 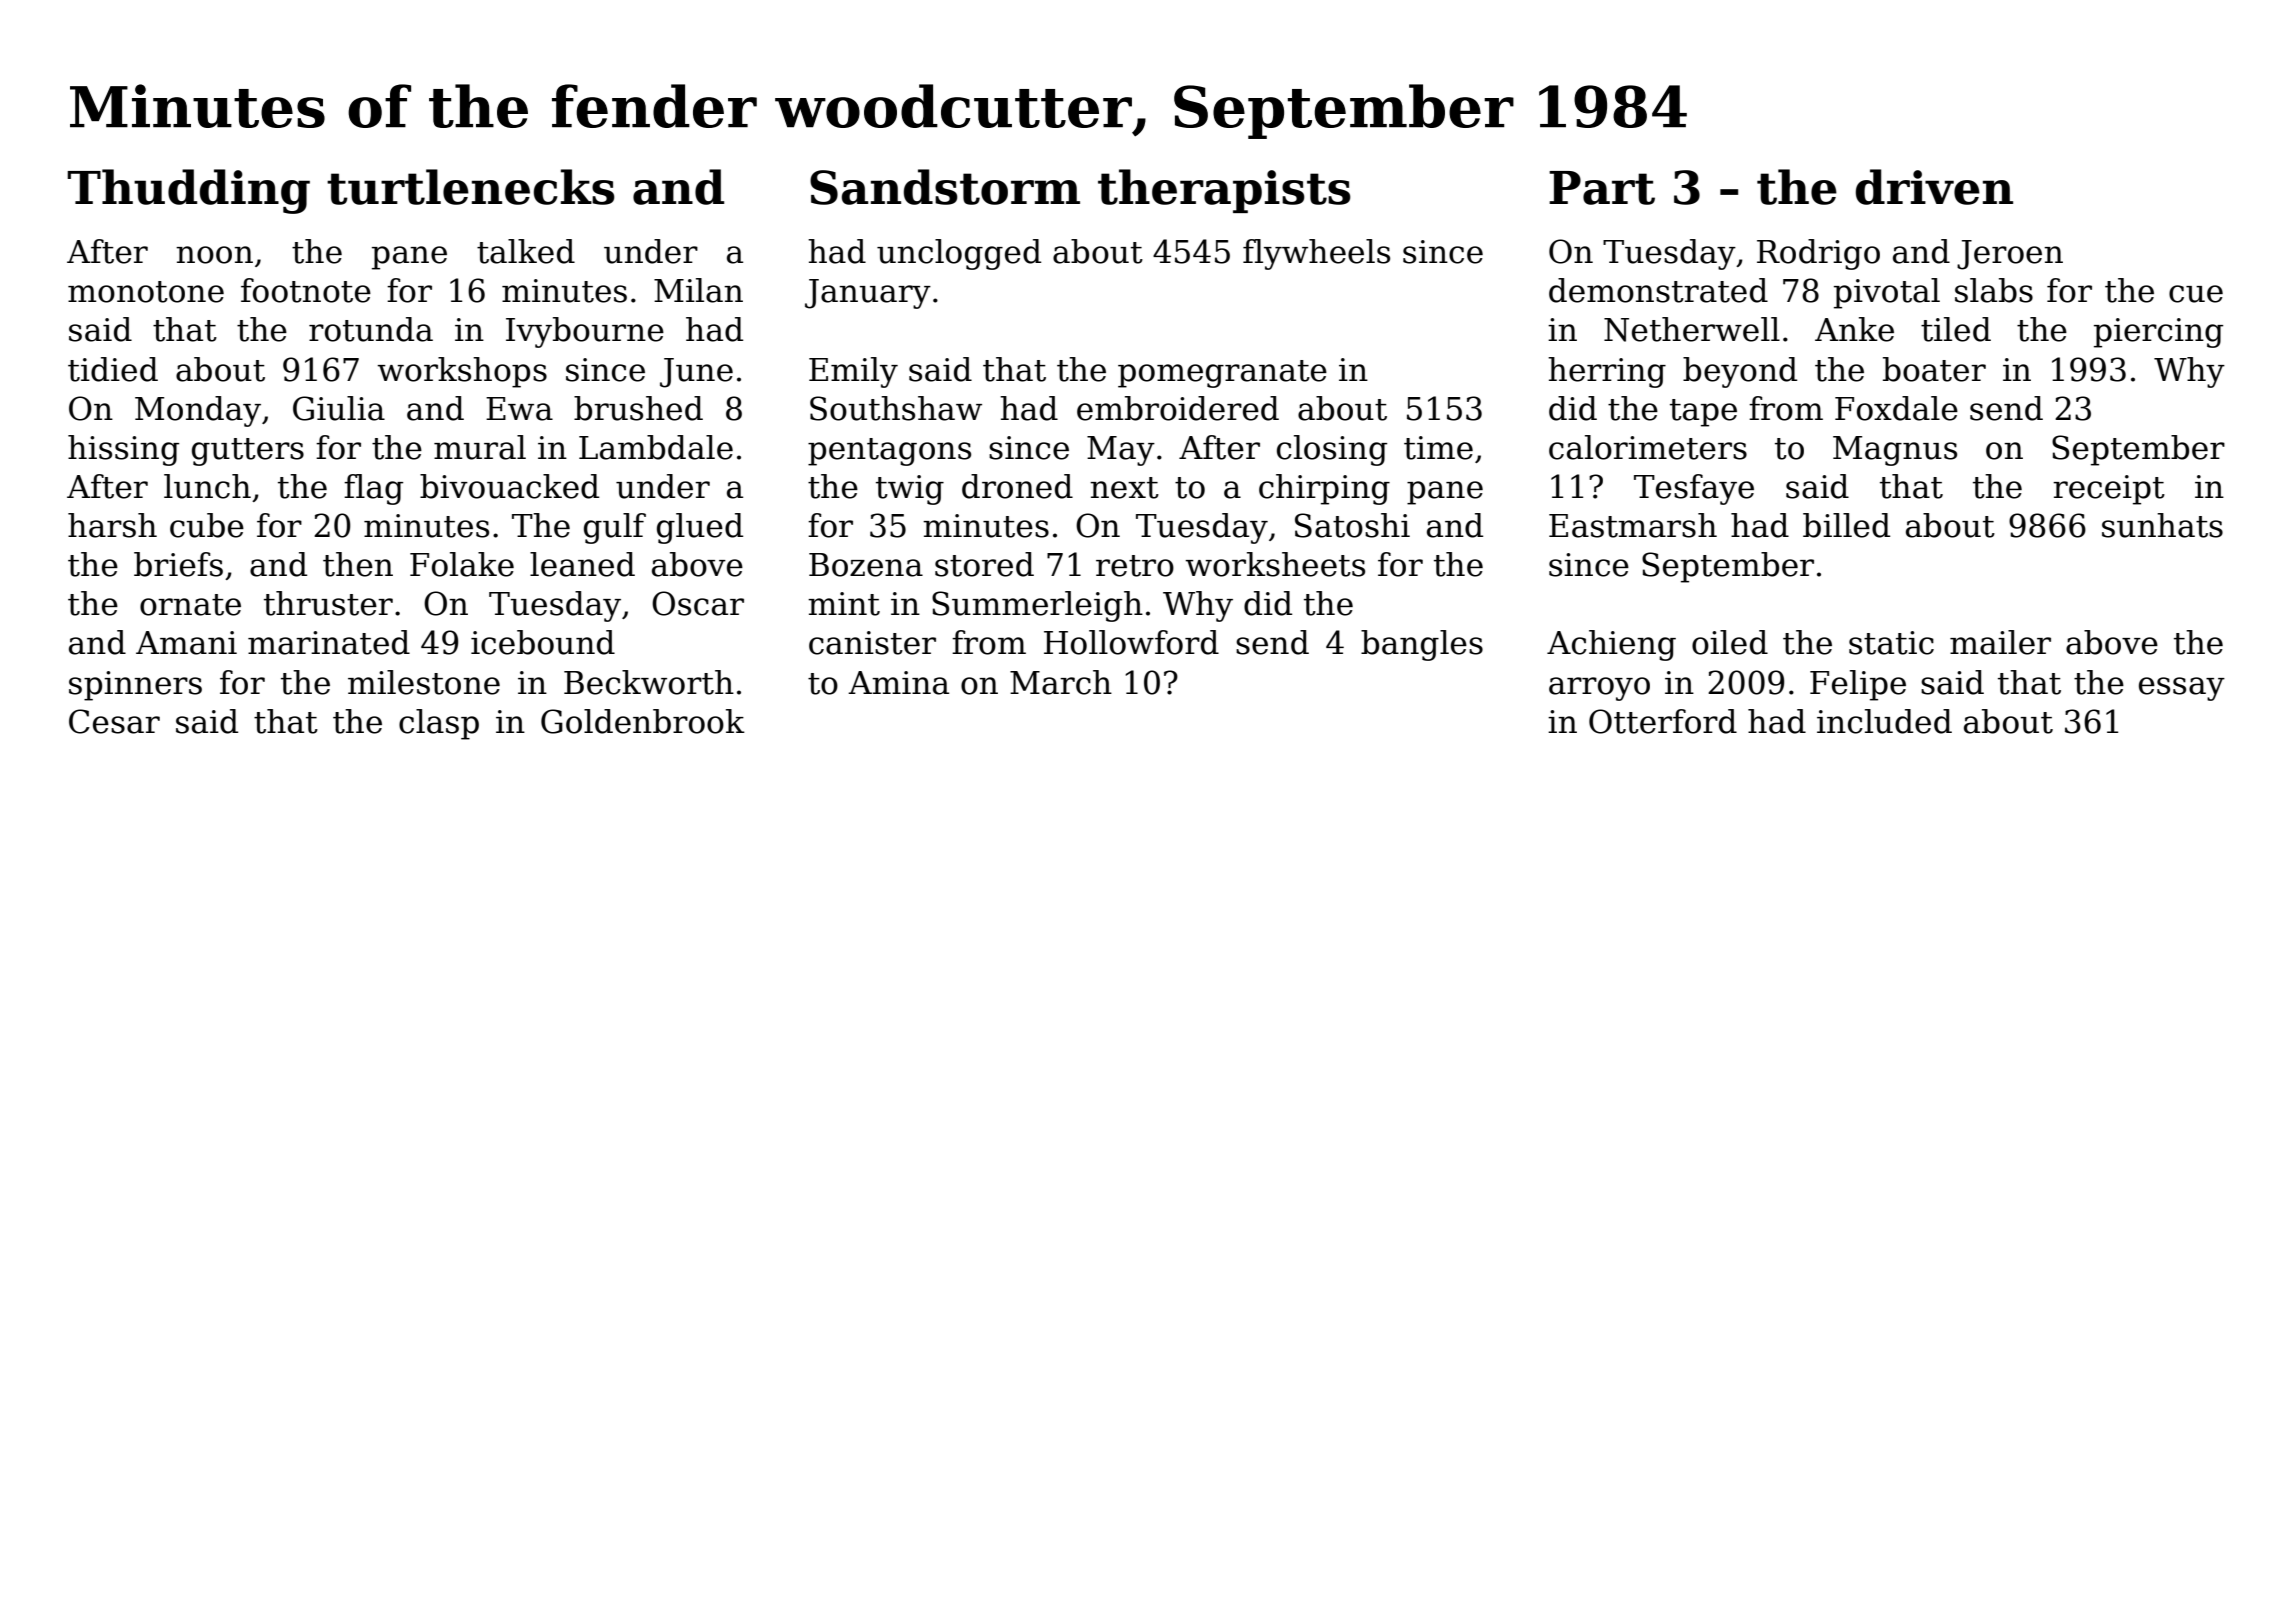 What do you see at coordinates (188, 191) in the image?
I see `Thudding` at bounding box center [188, 191].
